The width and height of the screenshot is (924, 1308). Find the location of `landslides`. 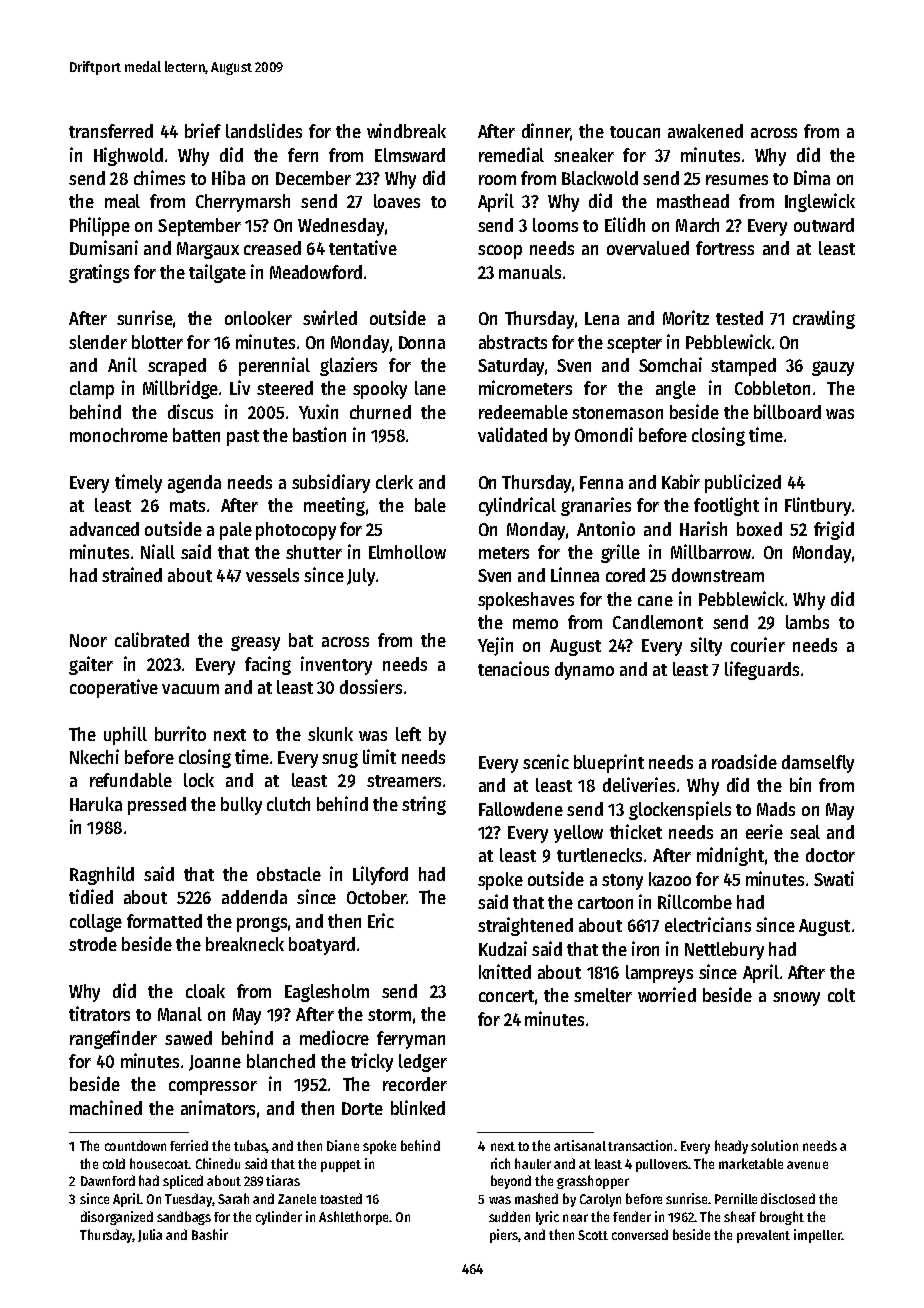

landslides is located at coordinates (264, 130).
